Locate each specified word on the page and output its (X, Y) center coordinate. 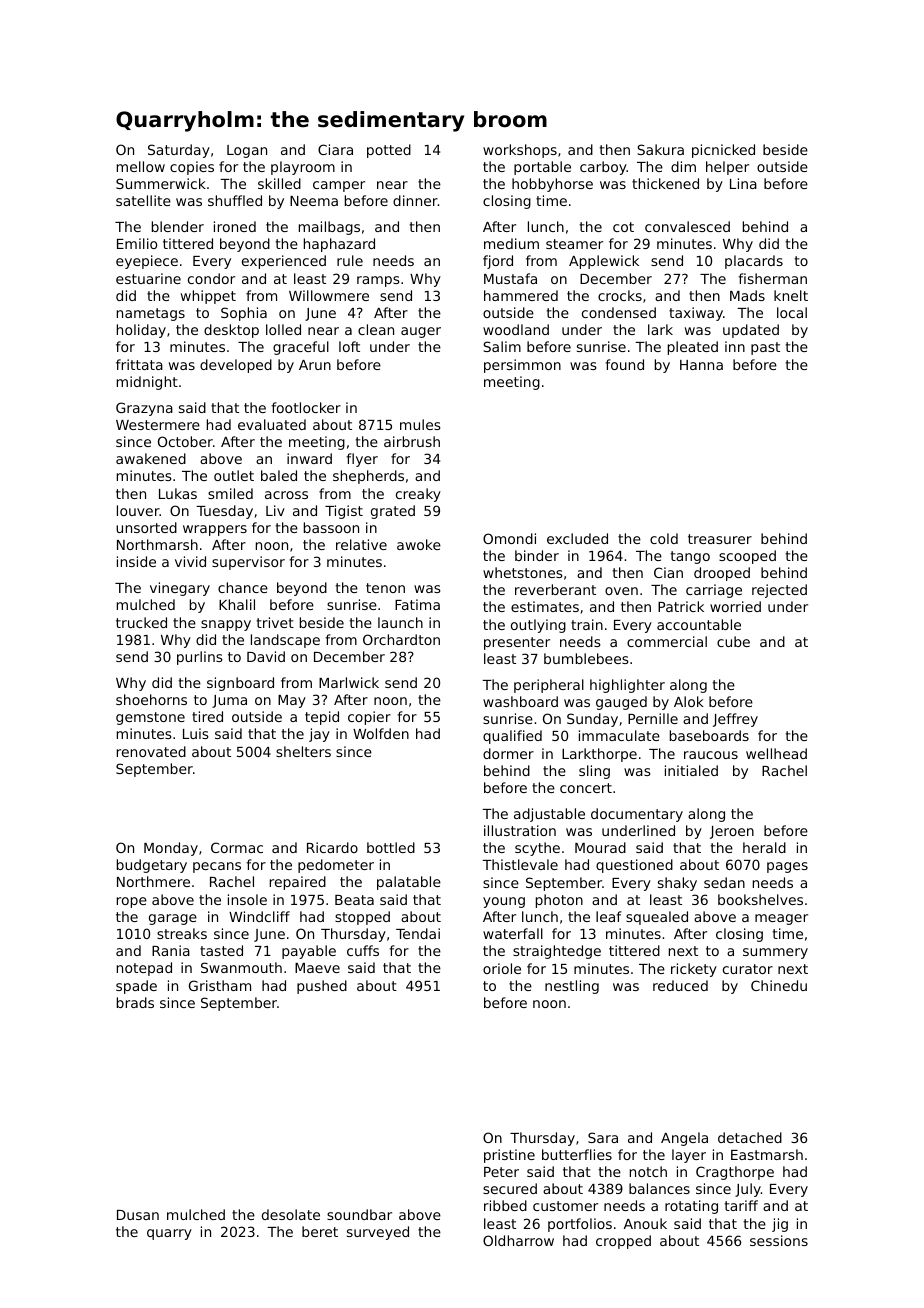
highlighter (627, 686)
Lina (743, 183)
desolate (291, 1214)
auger (421, 332)
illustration (520, 830)
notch (648, 1171)
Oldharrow (518, 1240)
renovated (151, 751)
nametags (151, 314)
